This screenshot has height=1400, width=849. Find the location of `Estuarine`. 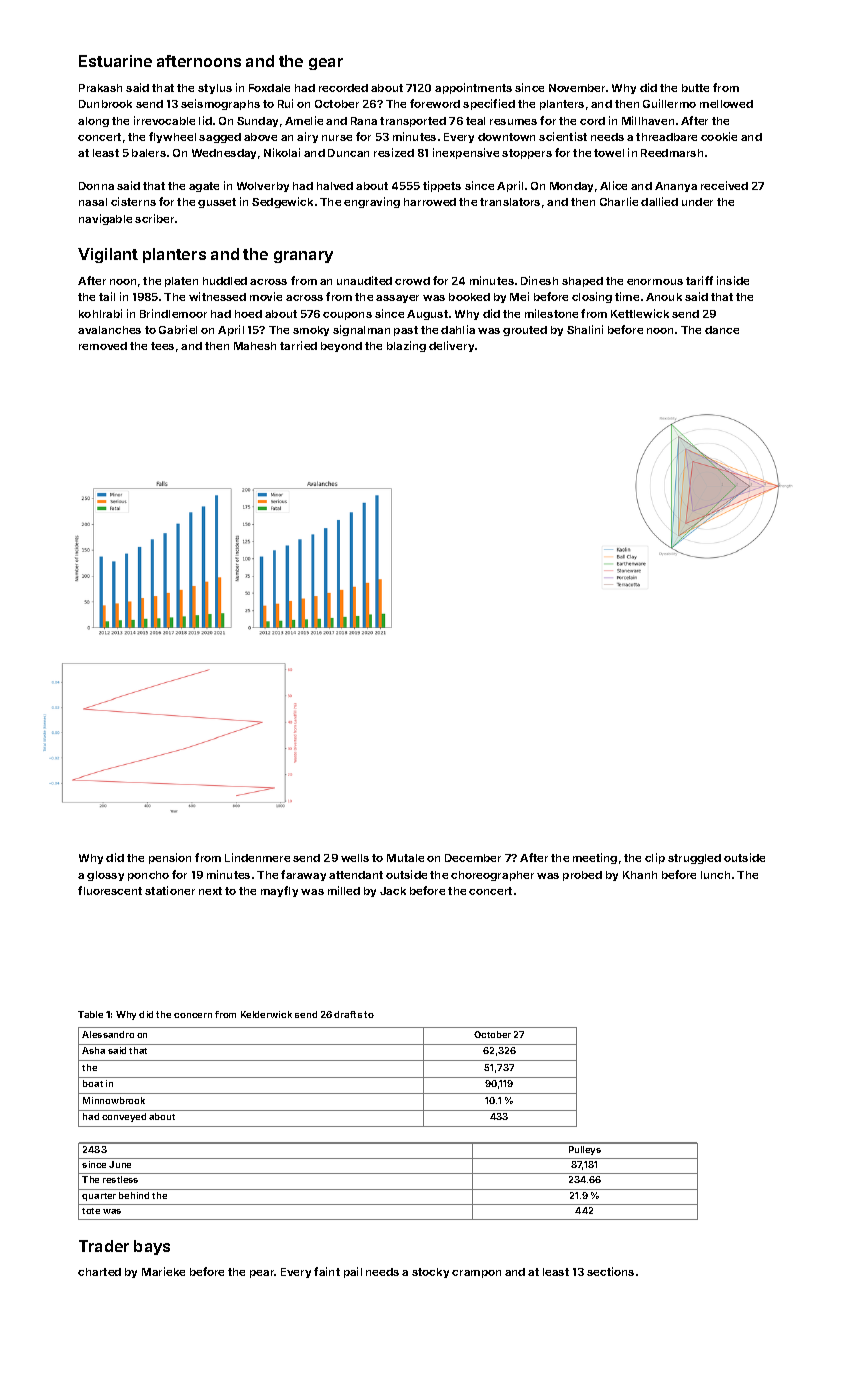

Estuarine is located at coordinates (115, 61).
